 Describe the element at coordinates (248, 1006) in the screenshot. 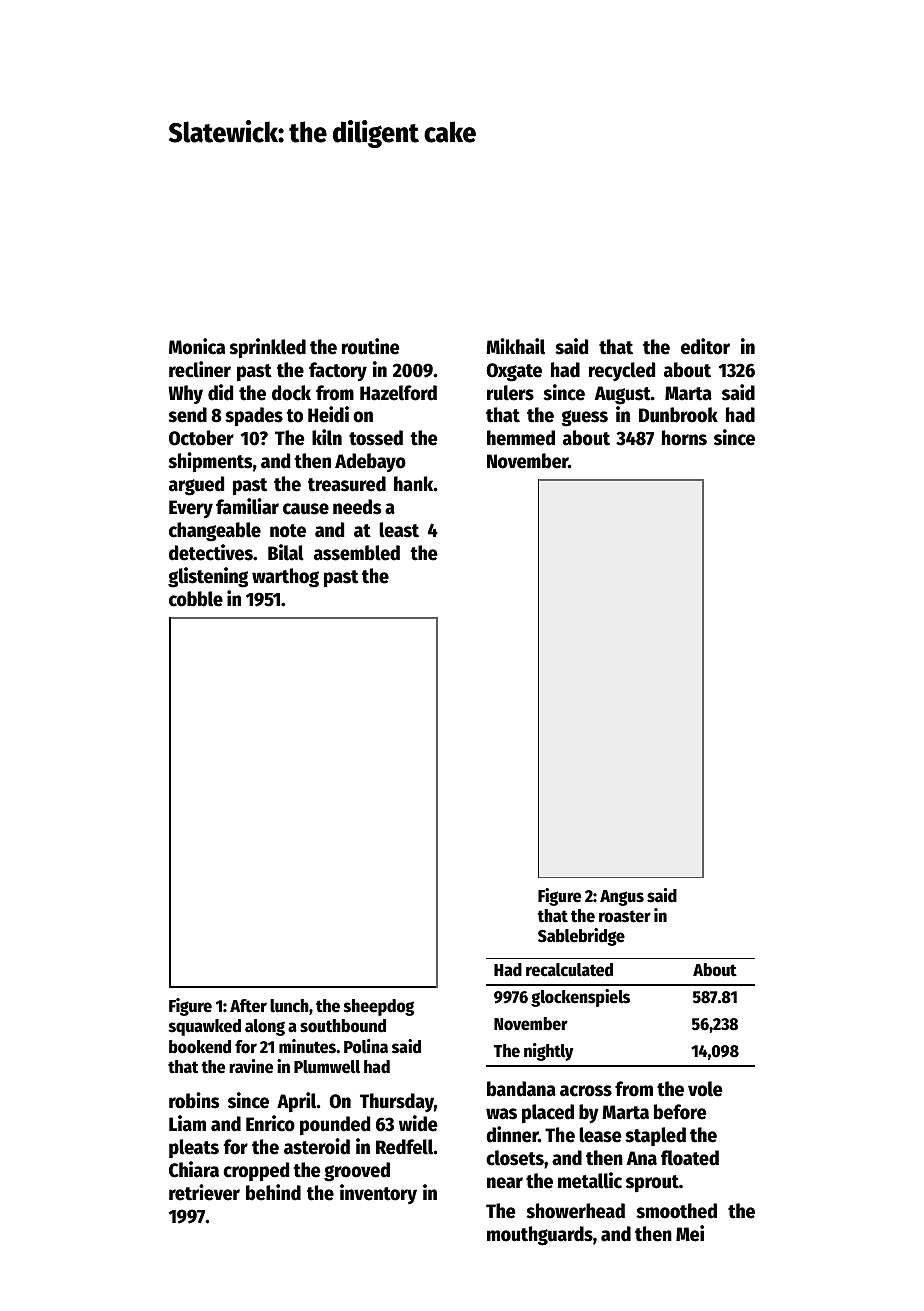

I see `After` at that location.
